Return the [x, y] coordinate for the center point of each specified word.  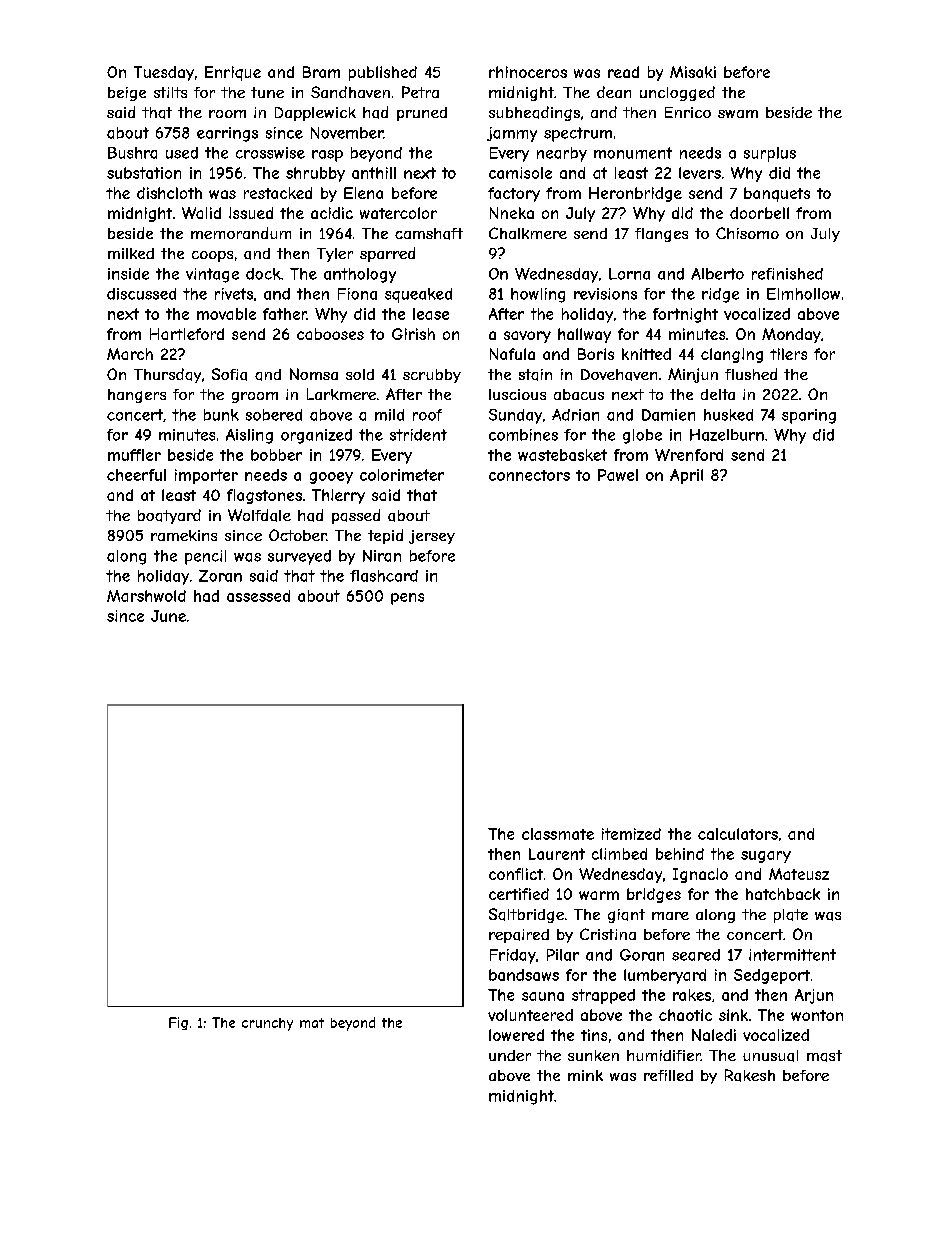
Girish [413, 334]
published [383, 73]
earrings [227, 134]
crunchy [267, 1024]
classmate [558, 834]
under [510, 1055]
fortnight [685, 315]
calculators [738, 834]
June [168, 616]
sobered [274, 415]
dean [614, 92]
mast [824, 1056]
